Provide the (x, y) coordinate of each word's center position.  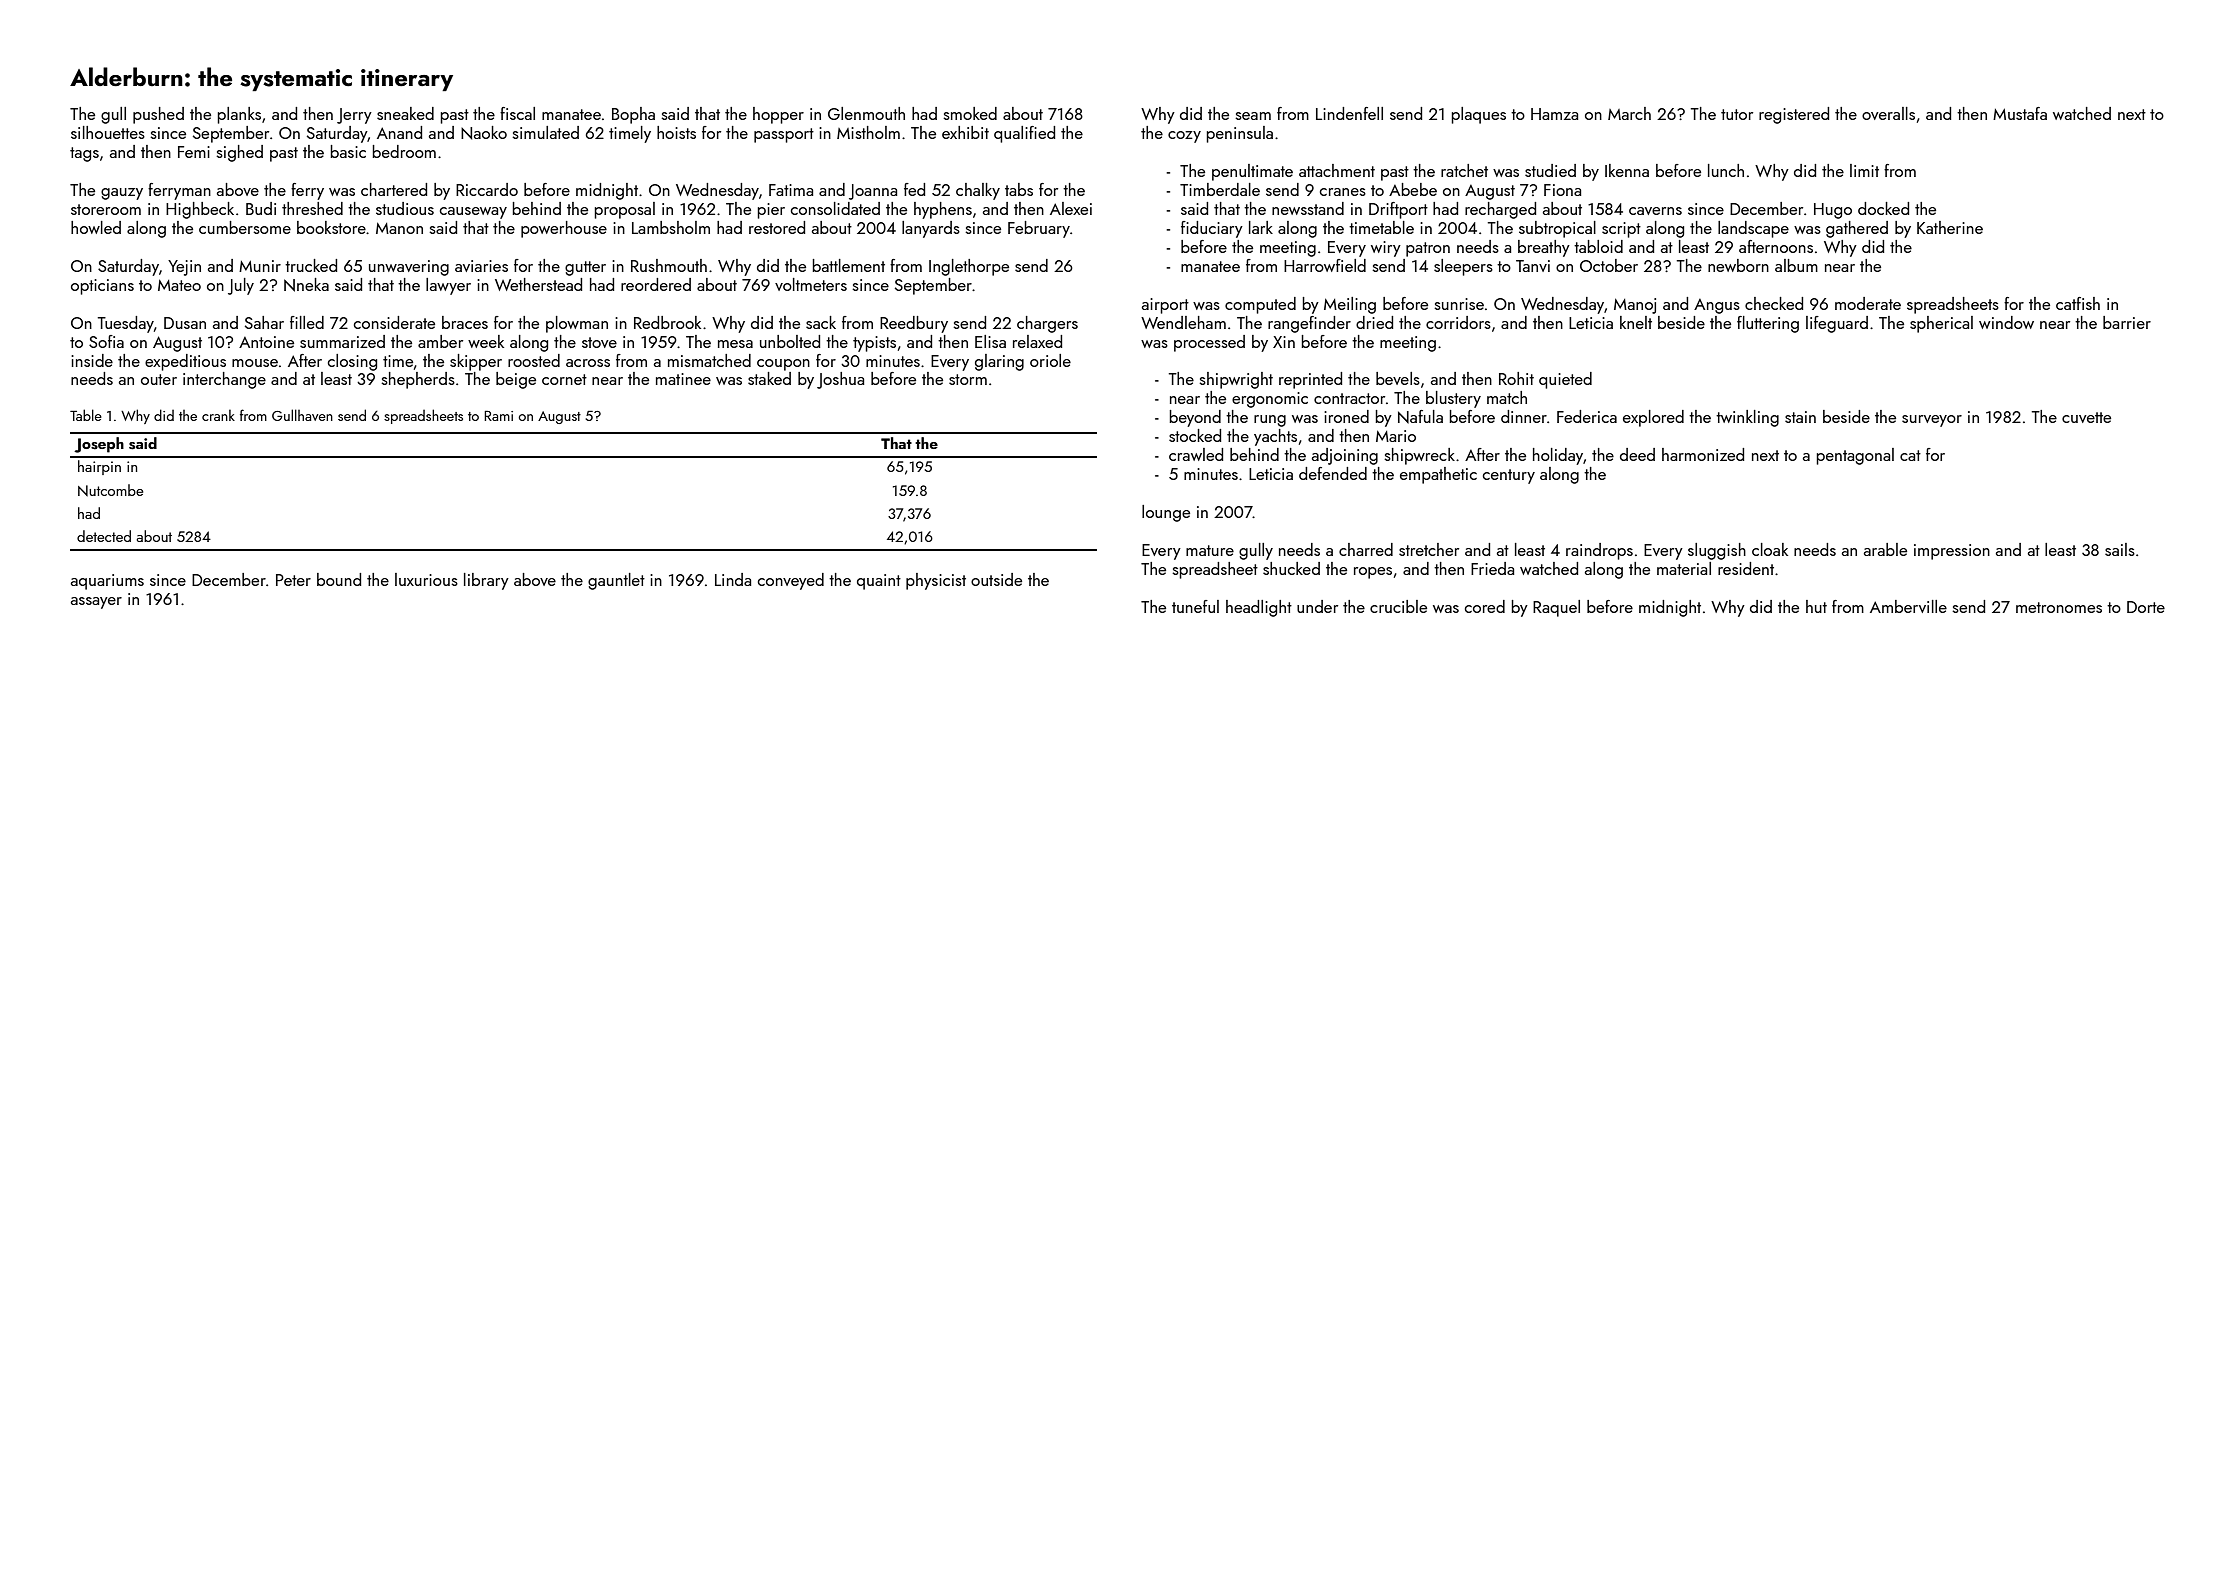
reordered (656, 284)
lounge (1166, 513)
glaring (999, 362)
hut (1816, 606)
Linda (733, 579)
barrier (2127, 322)
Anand (399, 132)
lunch (1726, 170)
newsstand (1308, 208)
